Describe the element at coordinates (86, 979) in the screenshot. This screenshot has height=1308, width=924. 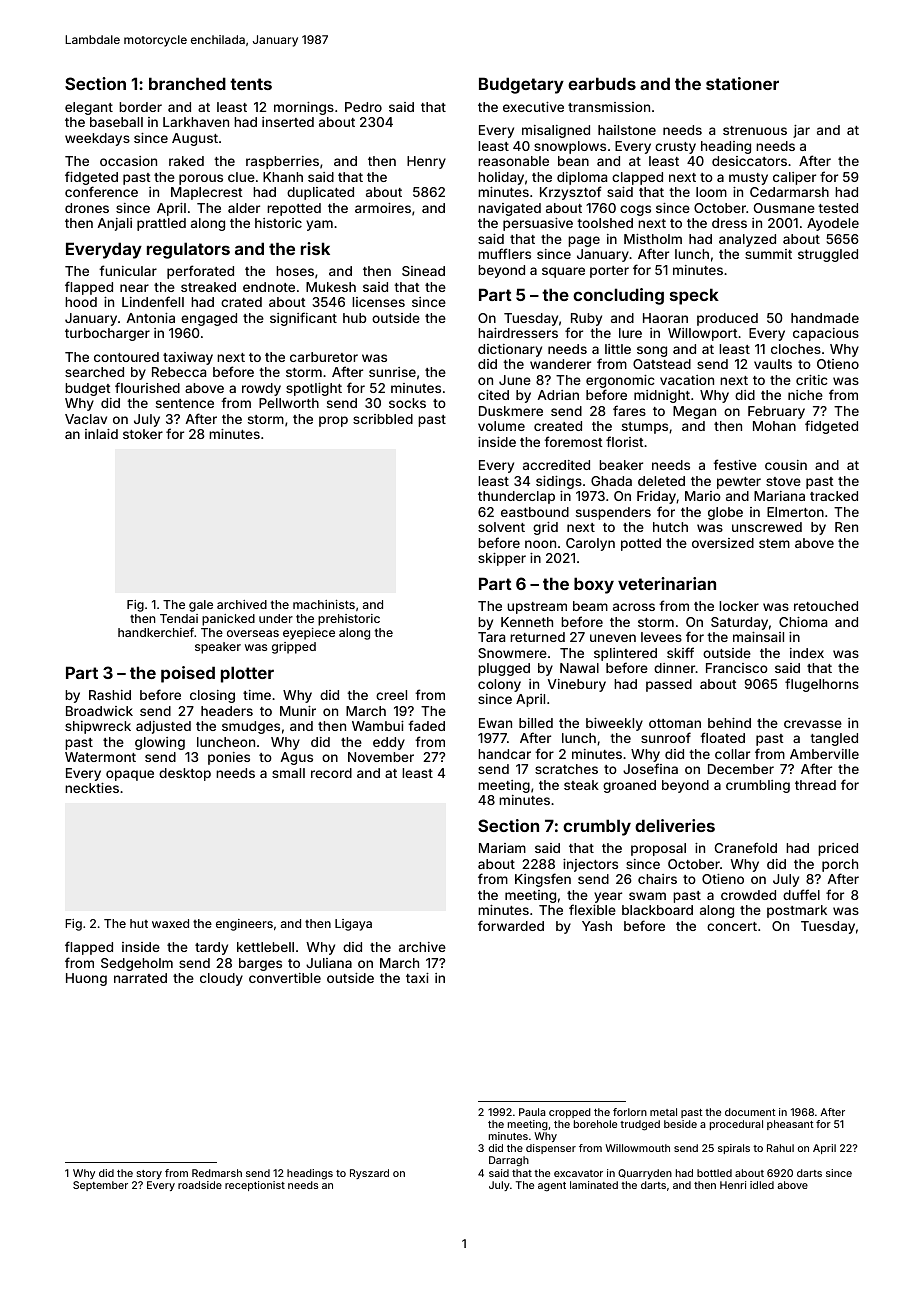
I see `Huong` at that location.
